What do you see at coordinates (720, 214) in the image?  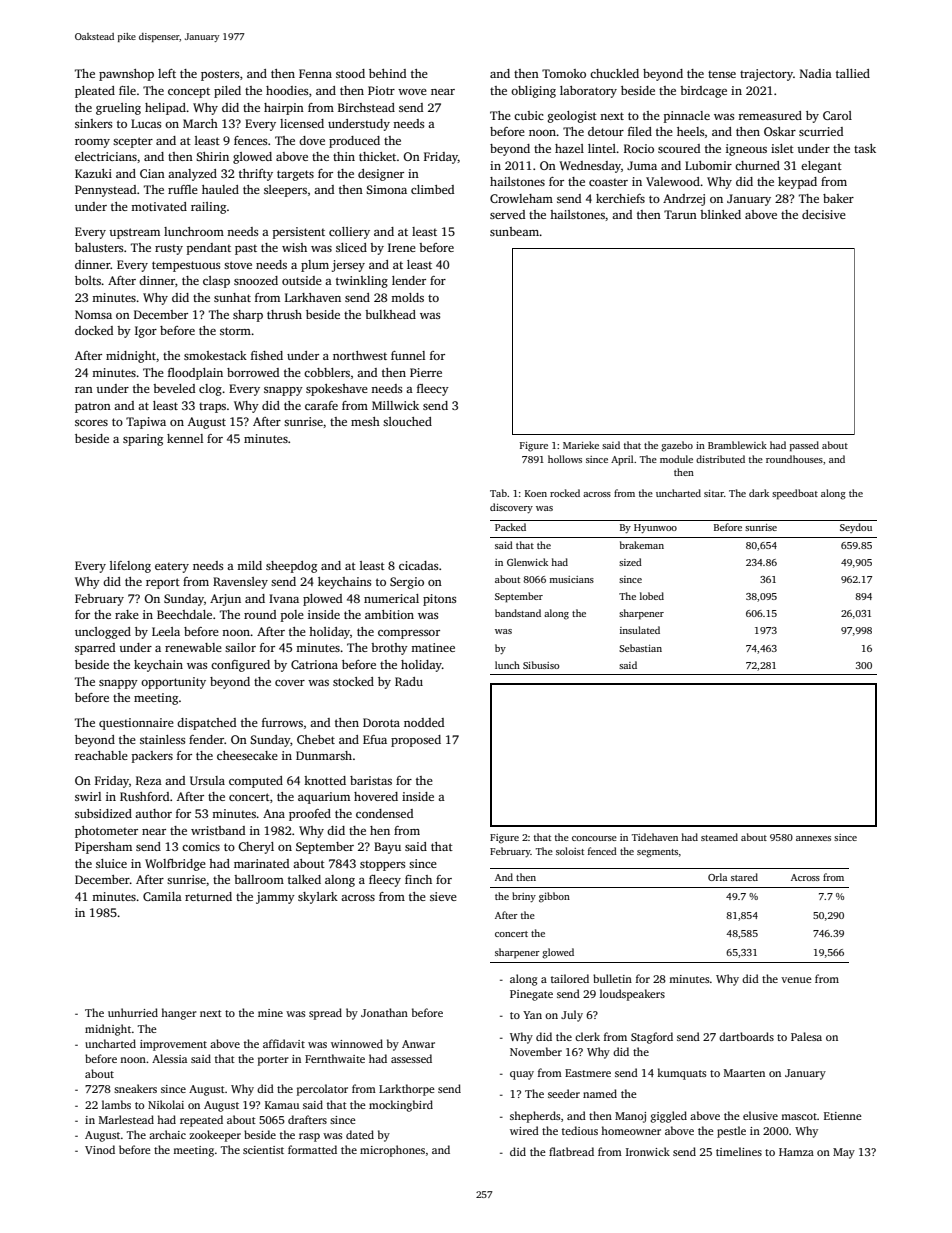 I see `blinked` at bounding box center [720, 214].
